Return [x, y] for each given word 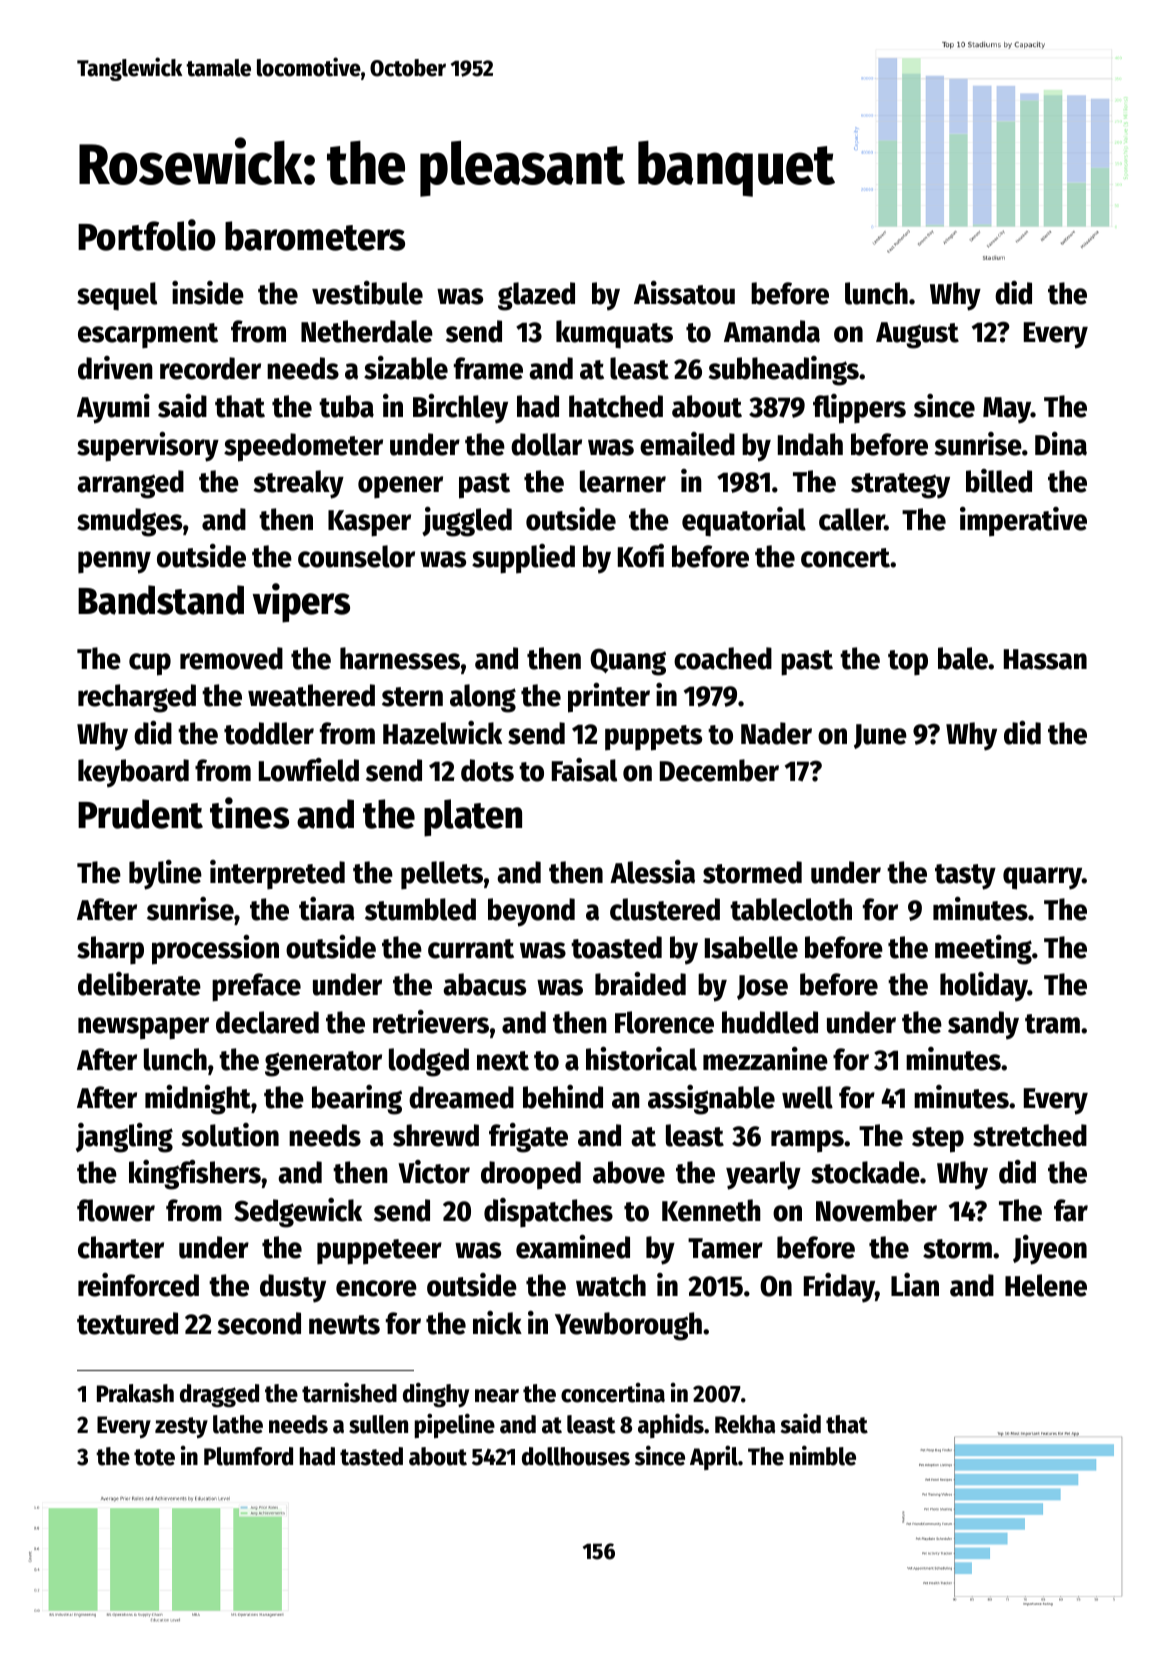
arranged [130, 484]
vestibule [367, 293]
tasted [371, 1456]
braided [640, 983]
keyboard [133, 773]
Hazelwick [442, 733]
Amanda [772, 331]
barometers [315, 236]
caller [852, 519]
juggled [467, 522]
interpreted [277, 875]
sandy [983, 1025]
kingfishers [195, 1174]
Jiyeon [1050, 1250]
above [629, 1172]
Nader [776, 733]
